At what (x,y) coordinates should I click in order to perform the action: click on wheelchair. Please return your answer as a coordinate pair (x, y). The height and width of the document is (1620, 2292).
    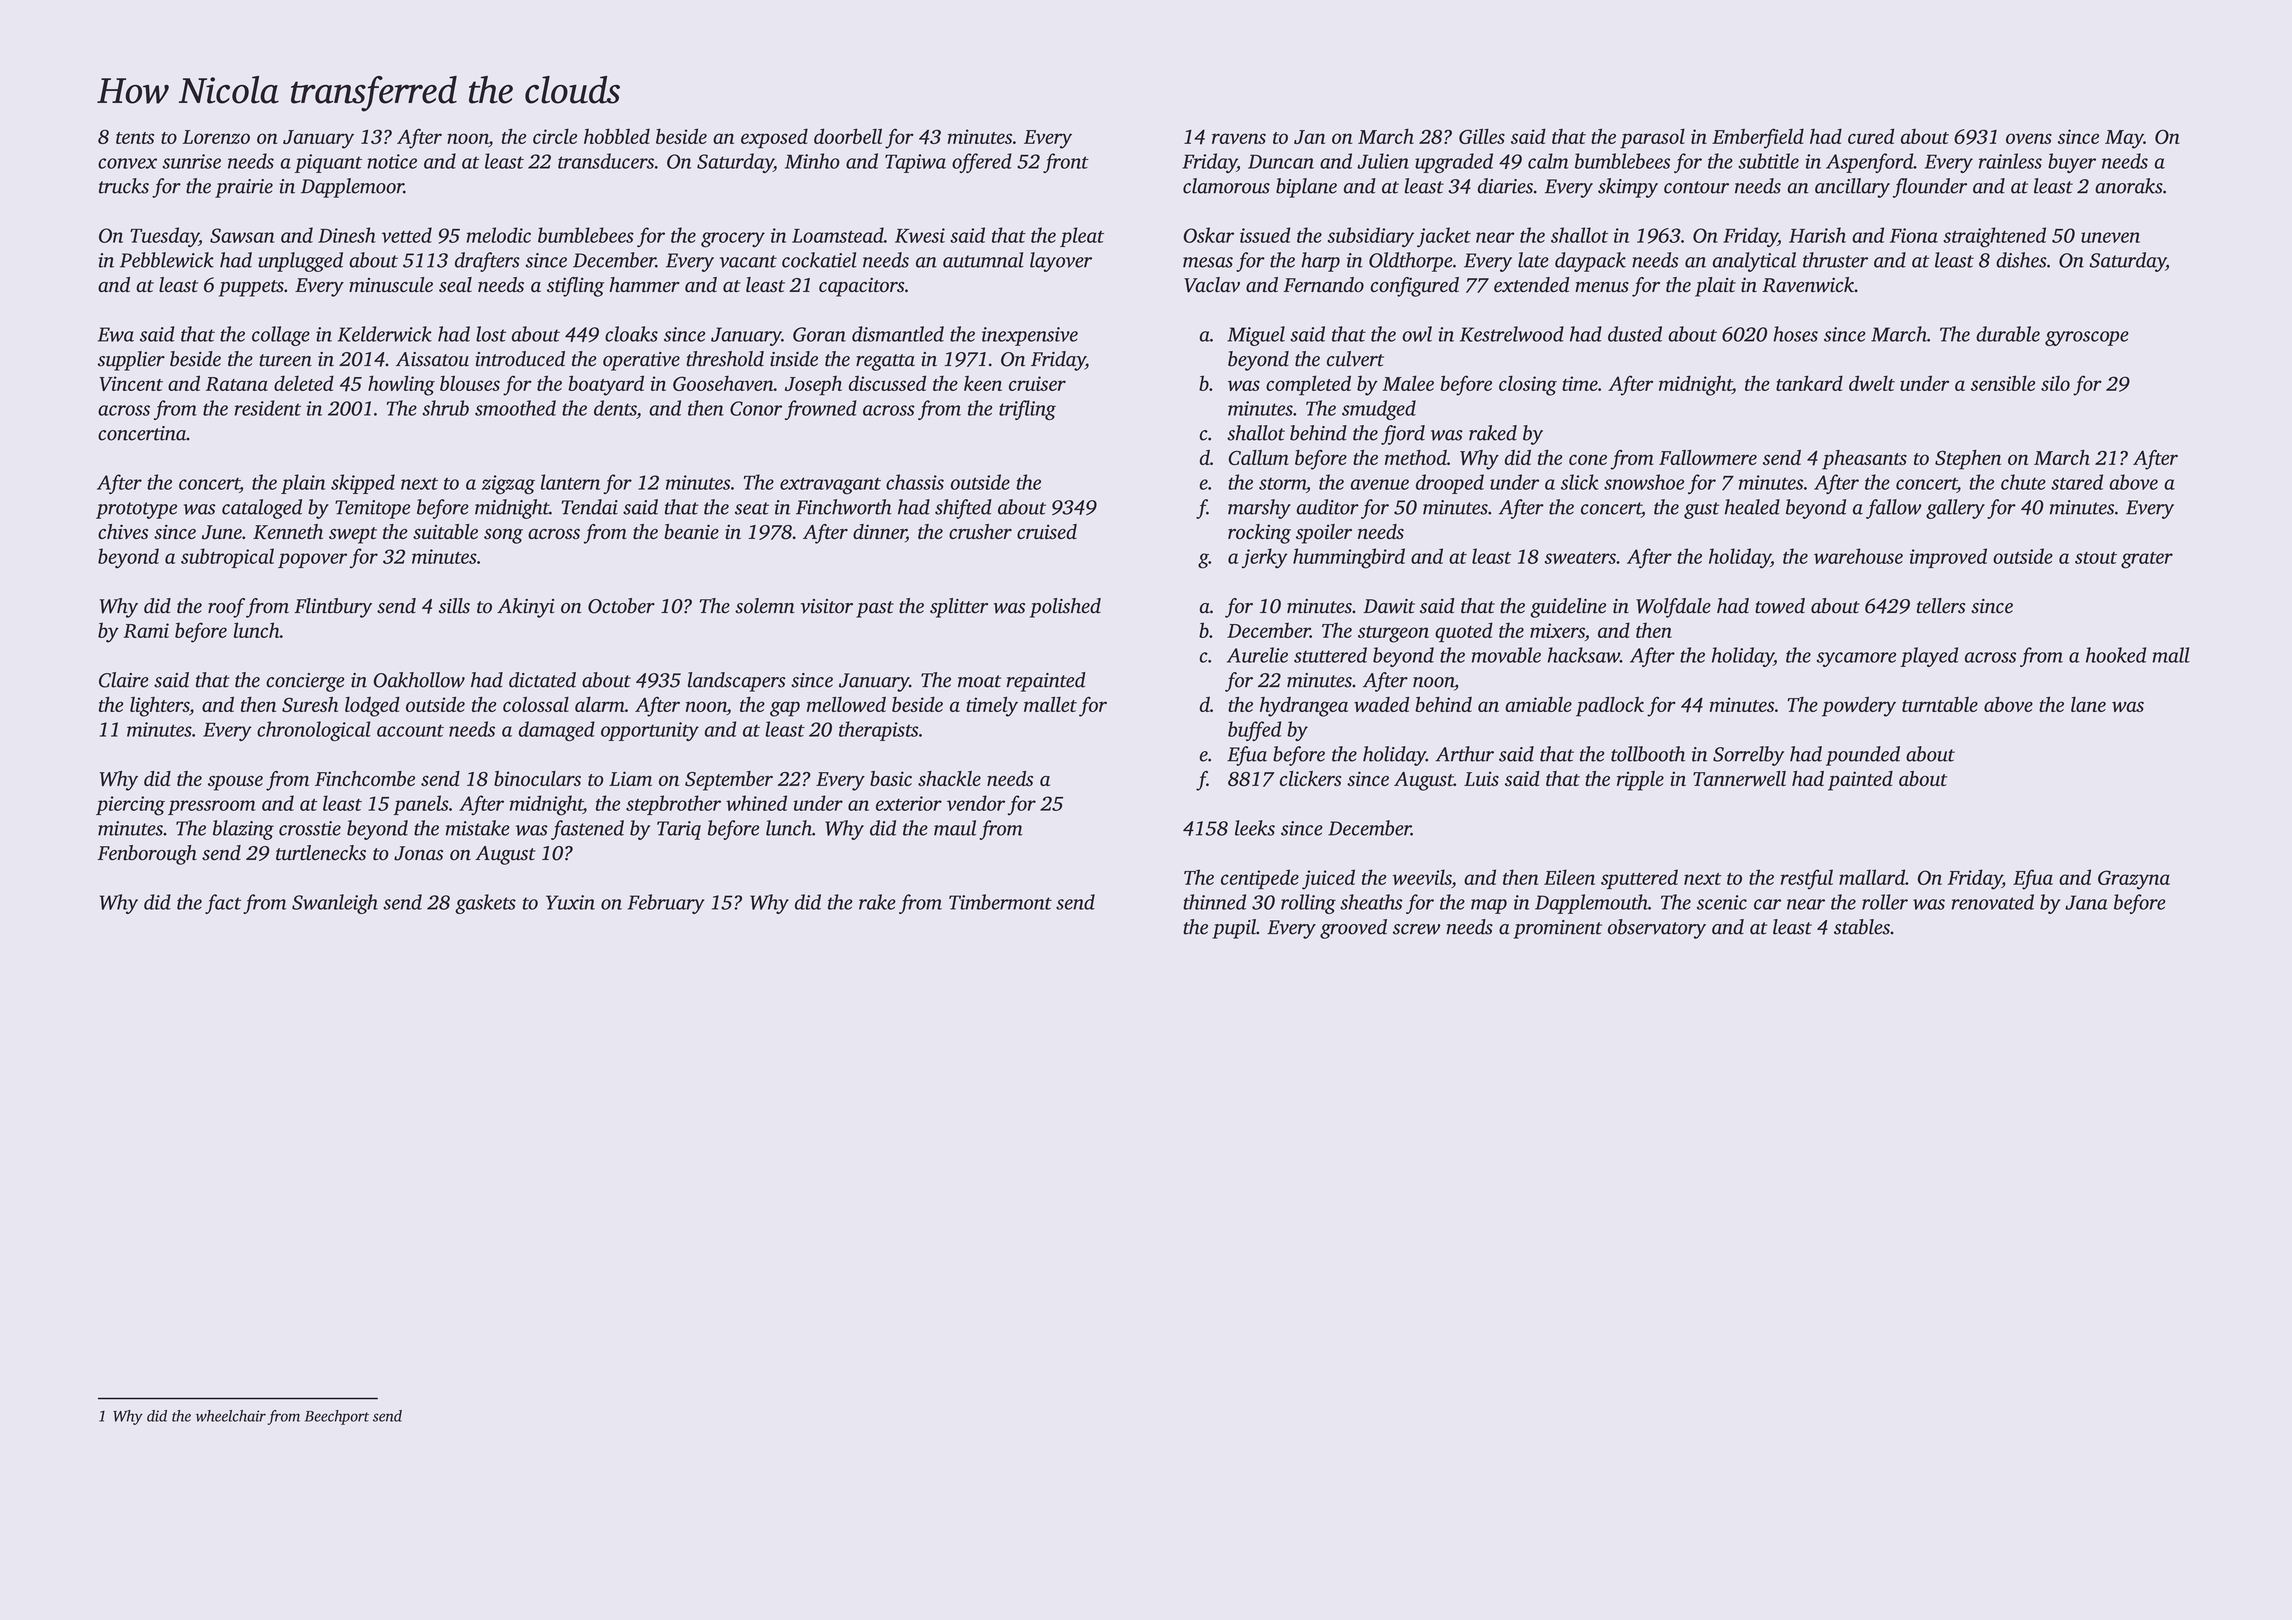
    Looking at the image, I should click on (231, 1416).
